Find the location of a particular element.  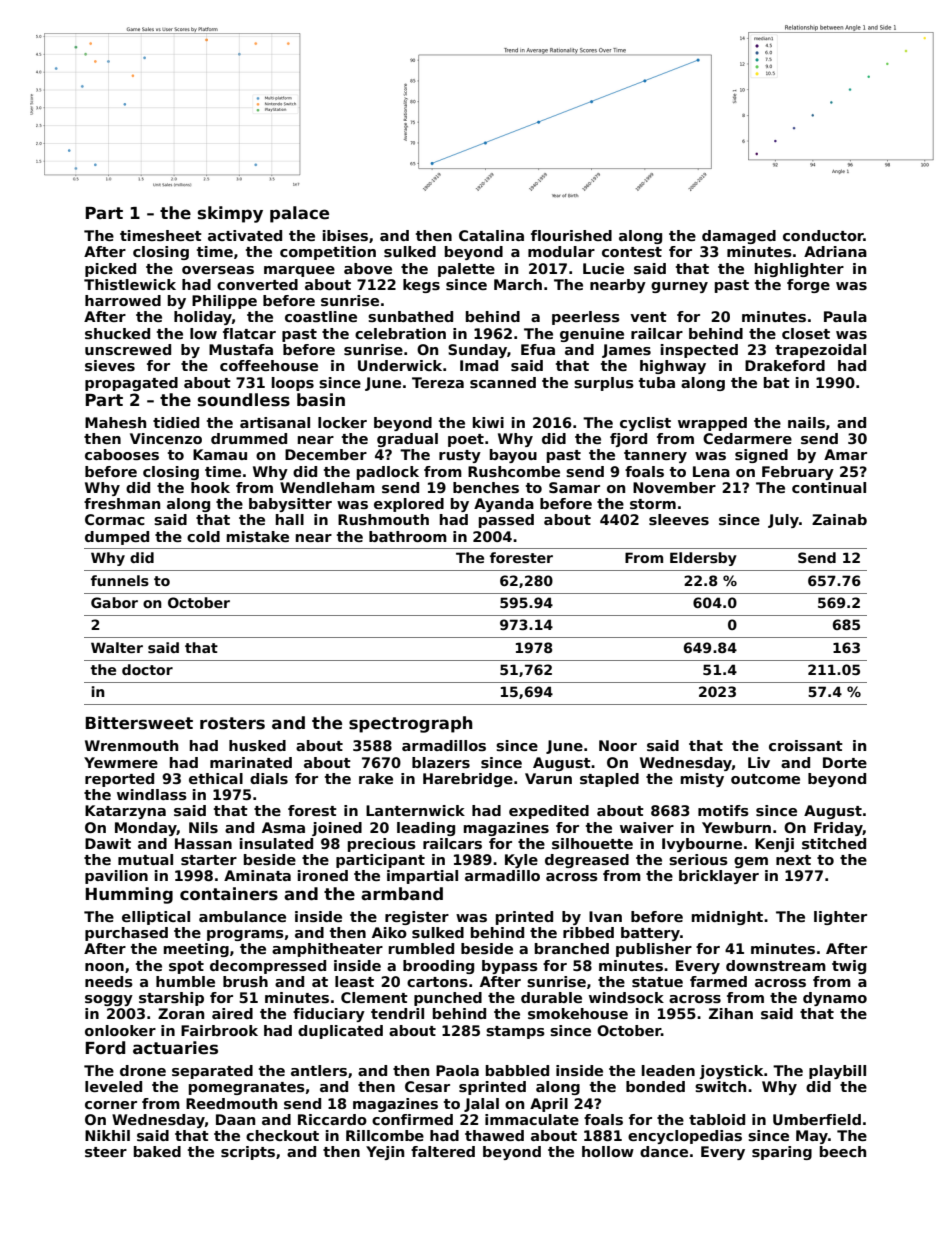

scripts is located at coordinates (248, 1153).
